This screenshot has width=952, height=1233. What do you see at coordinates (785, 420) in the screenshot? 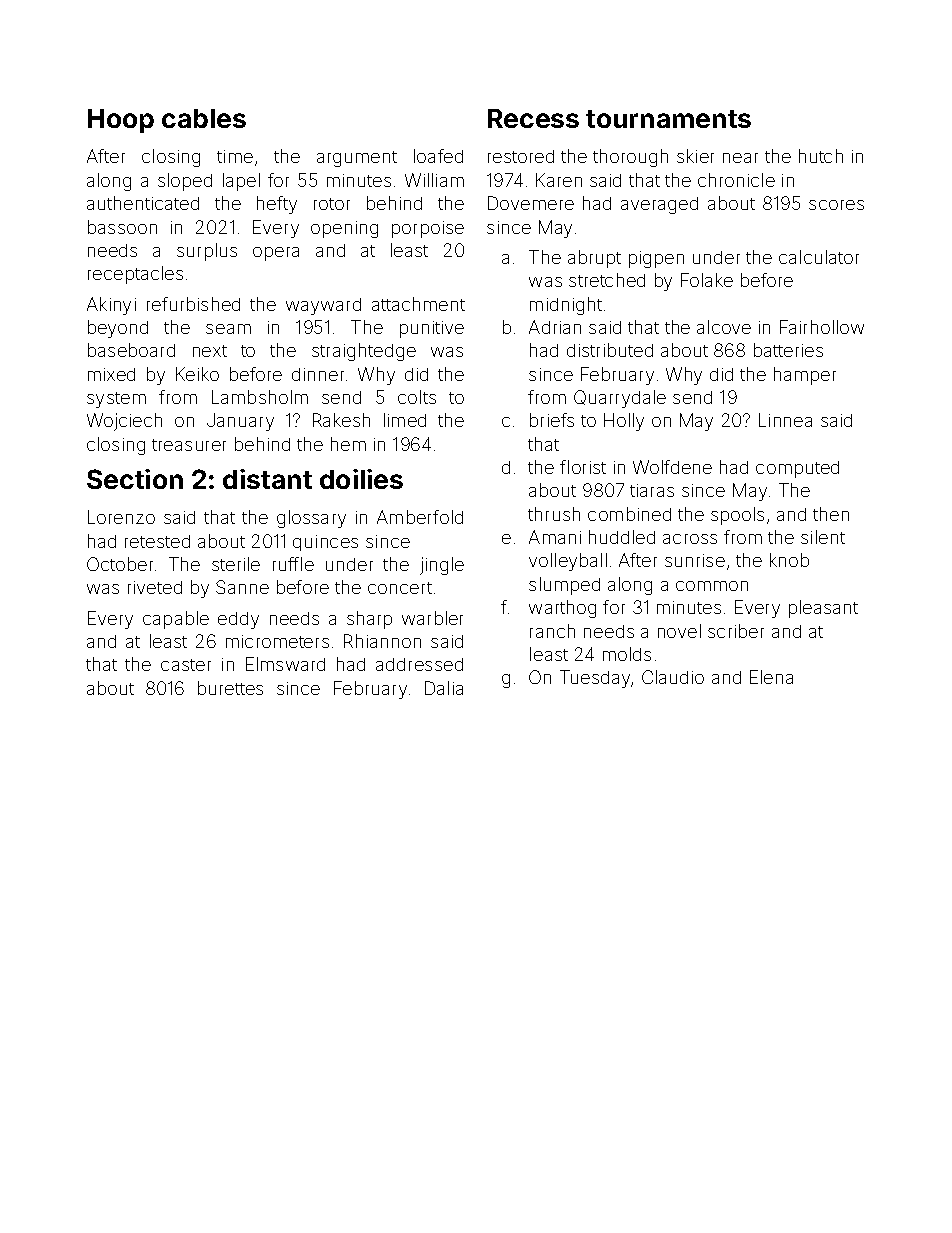
I see `Linnea` at bounding box center [785, 420].
